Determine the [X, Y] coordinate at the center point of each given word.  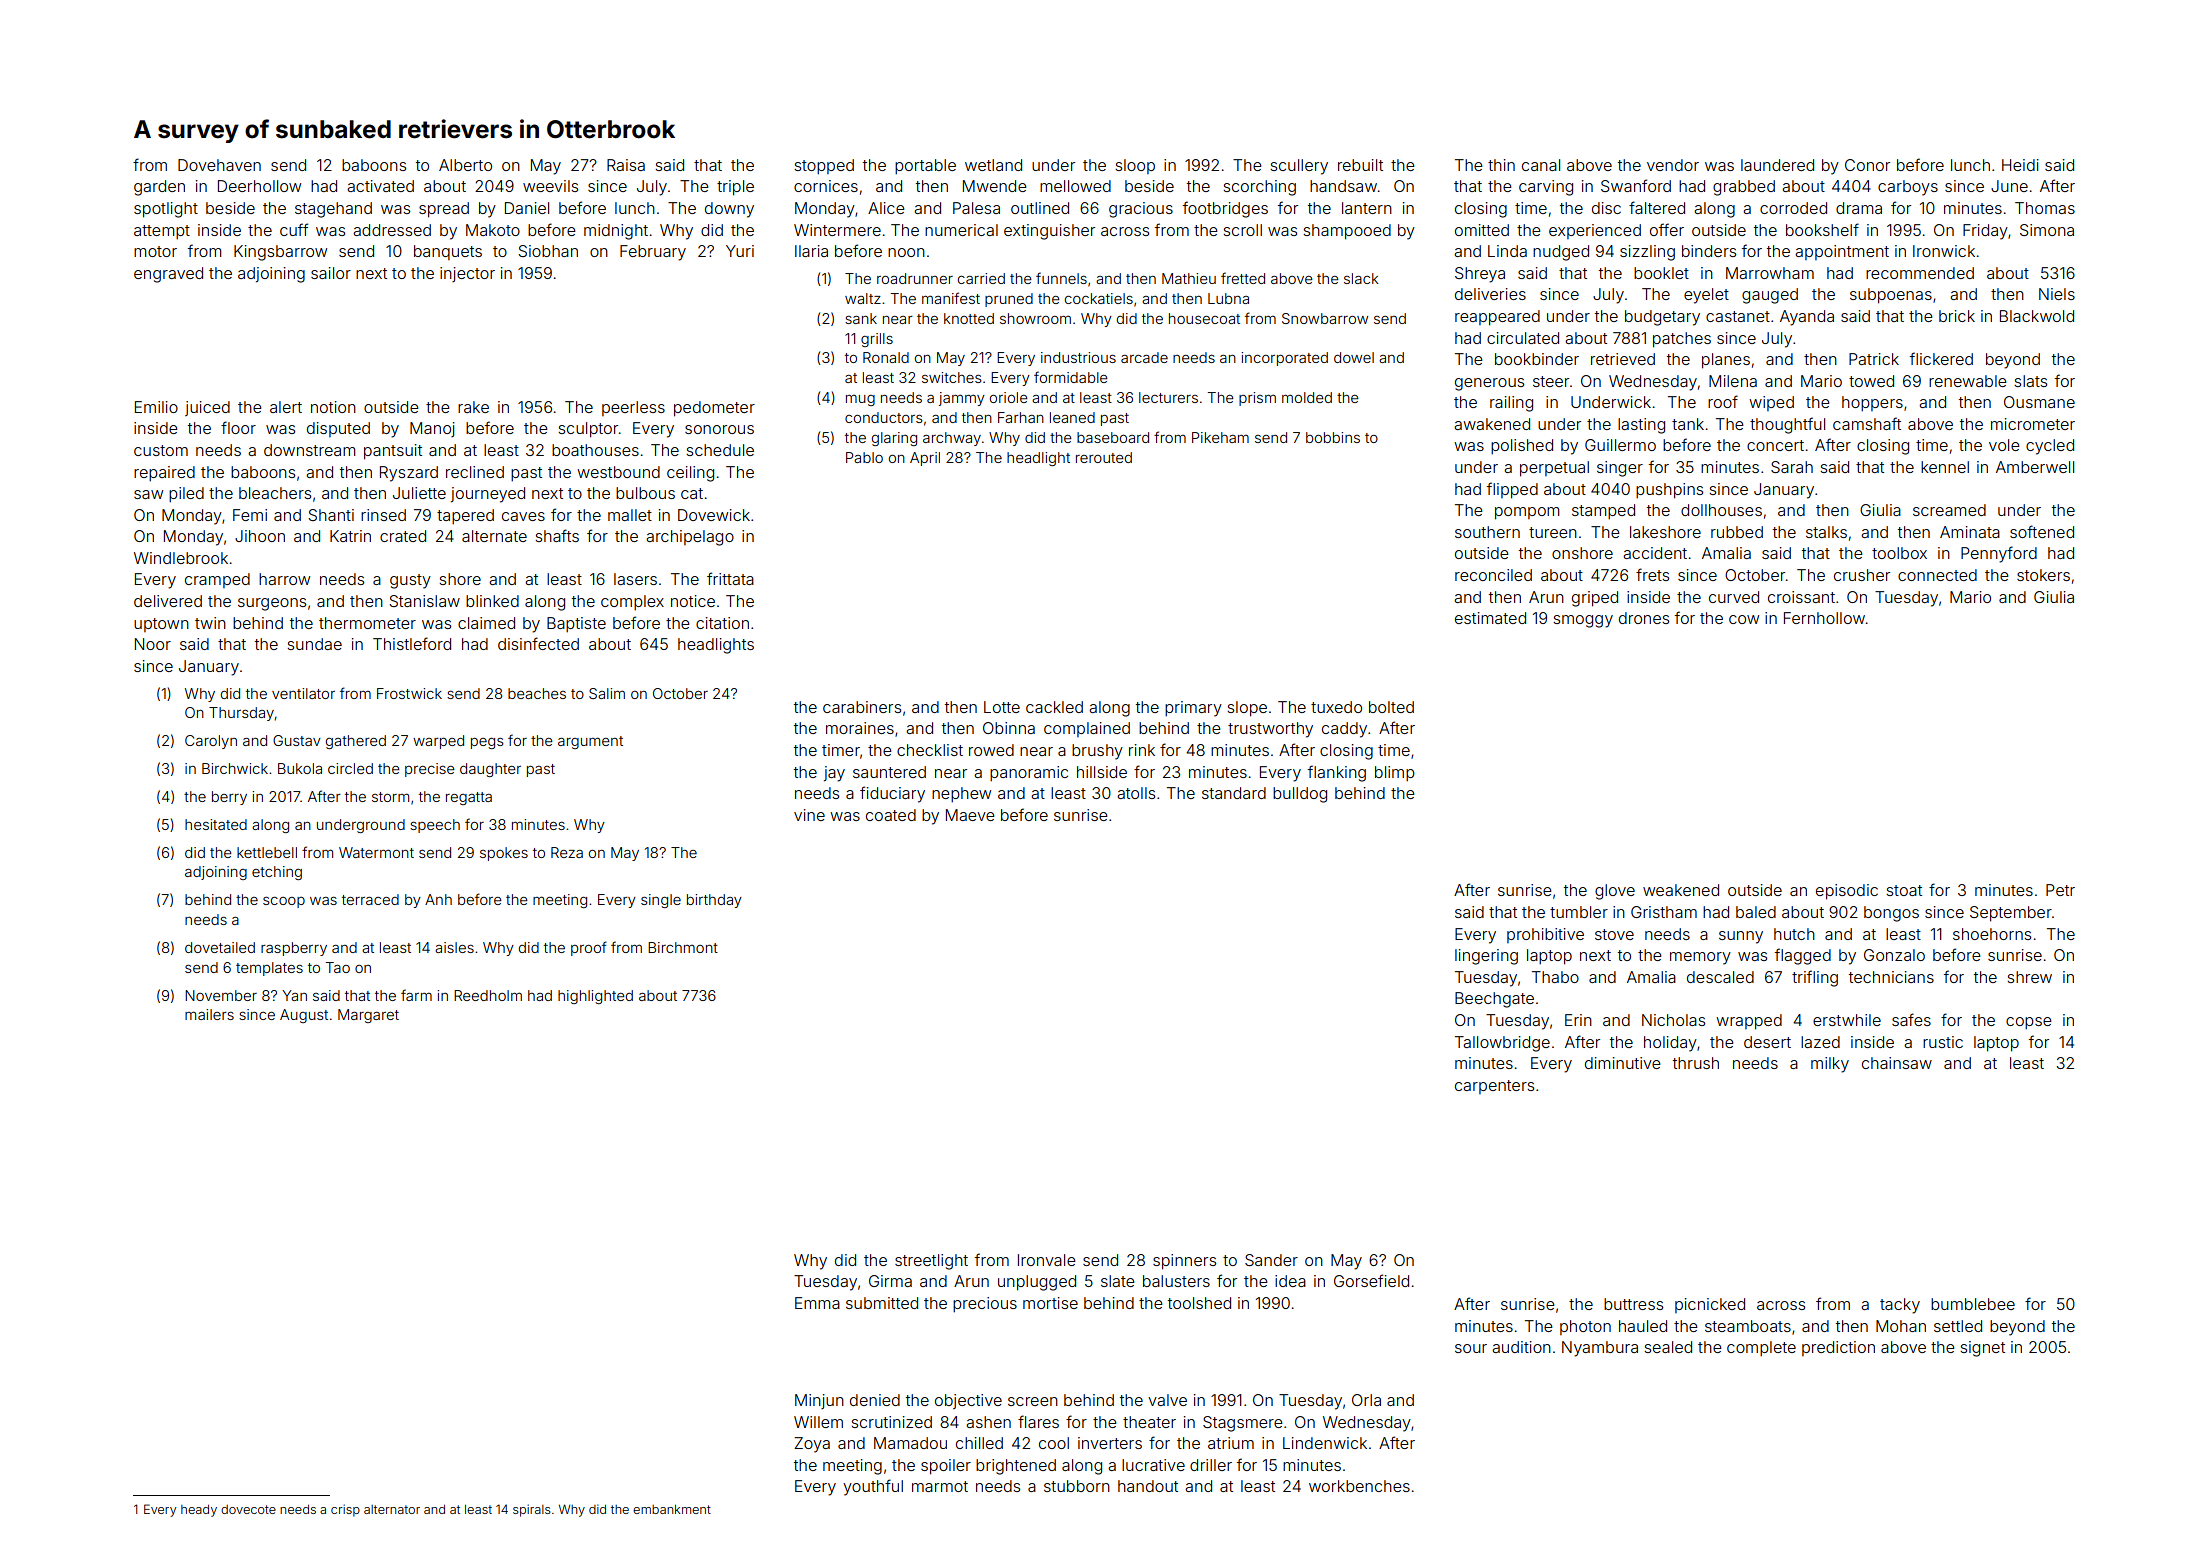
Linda [1507, 251]
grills [877, 340]
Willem [818, 1422]
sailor [331, 273]
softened [2042, 531]
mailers [209, 1014]
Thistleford [412, 643]
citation [722, 623]
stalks [1826, 532]
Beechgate [1494, 1000]
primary [1193, 709]
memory [1700, 958]
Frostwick [409, 693]
